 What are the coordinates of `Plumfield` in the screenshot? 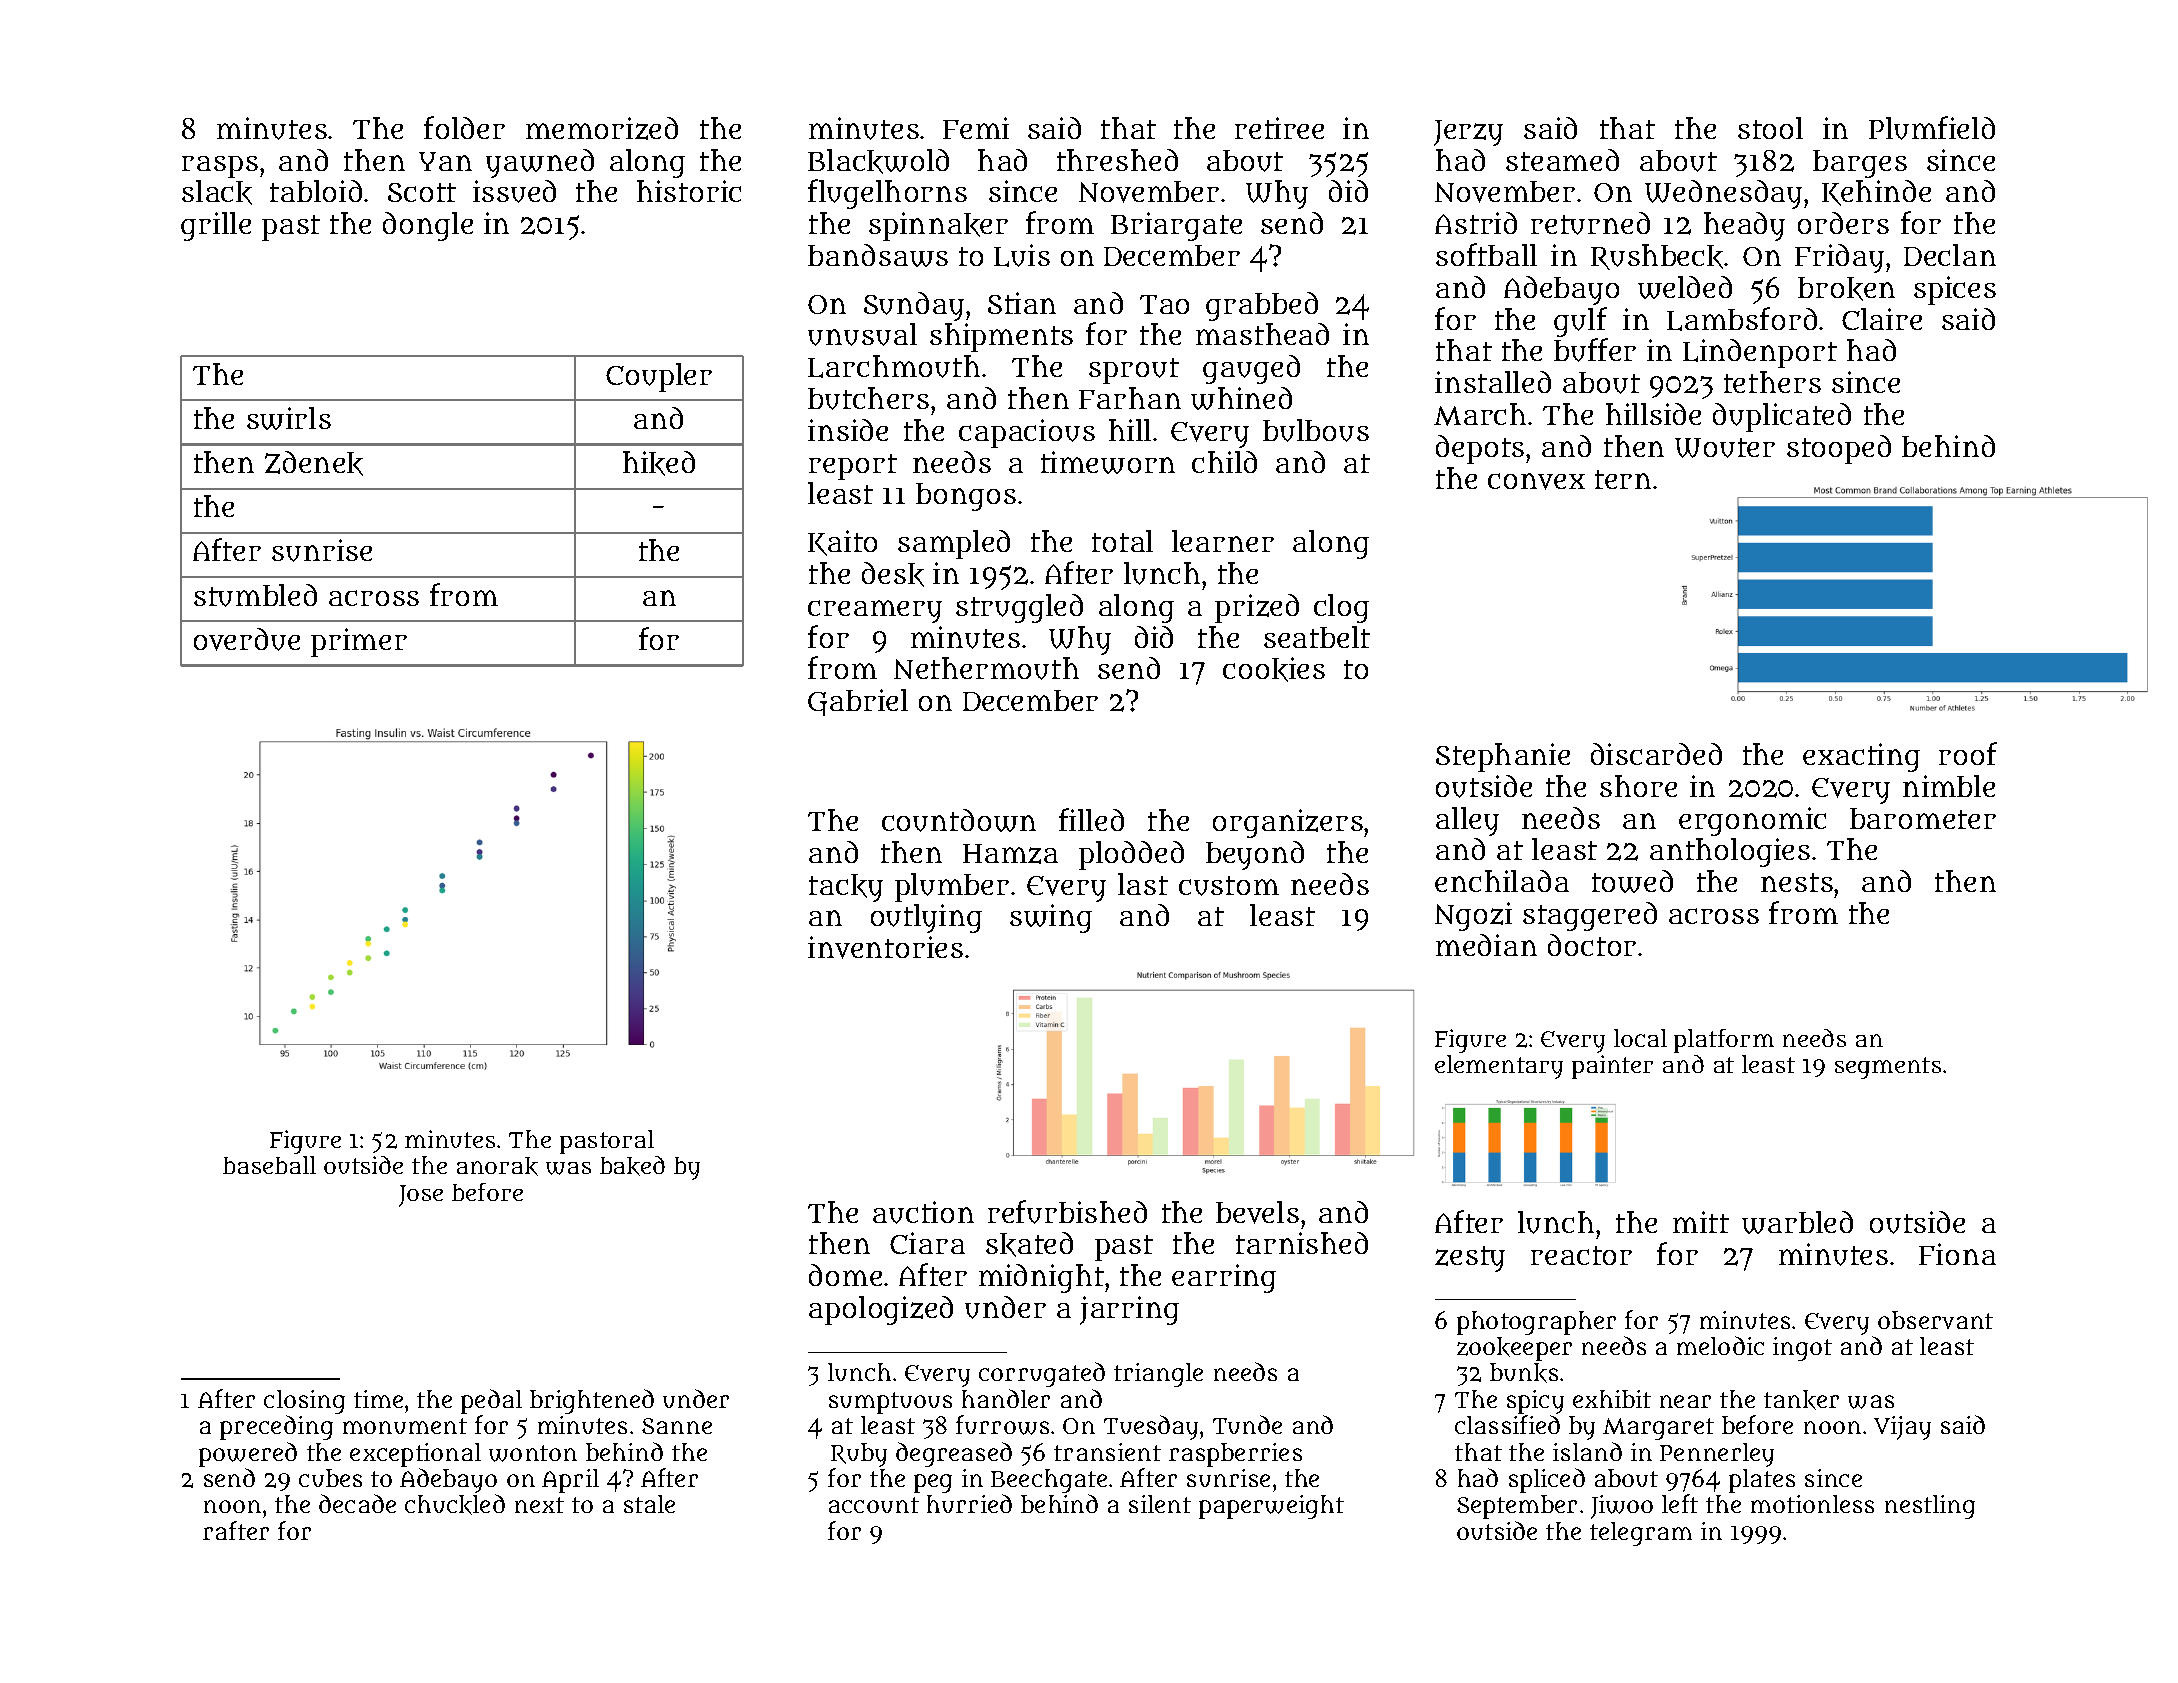 It's located at (1932, 128).
